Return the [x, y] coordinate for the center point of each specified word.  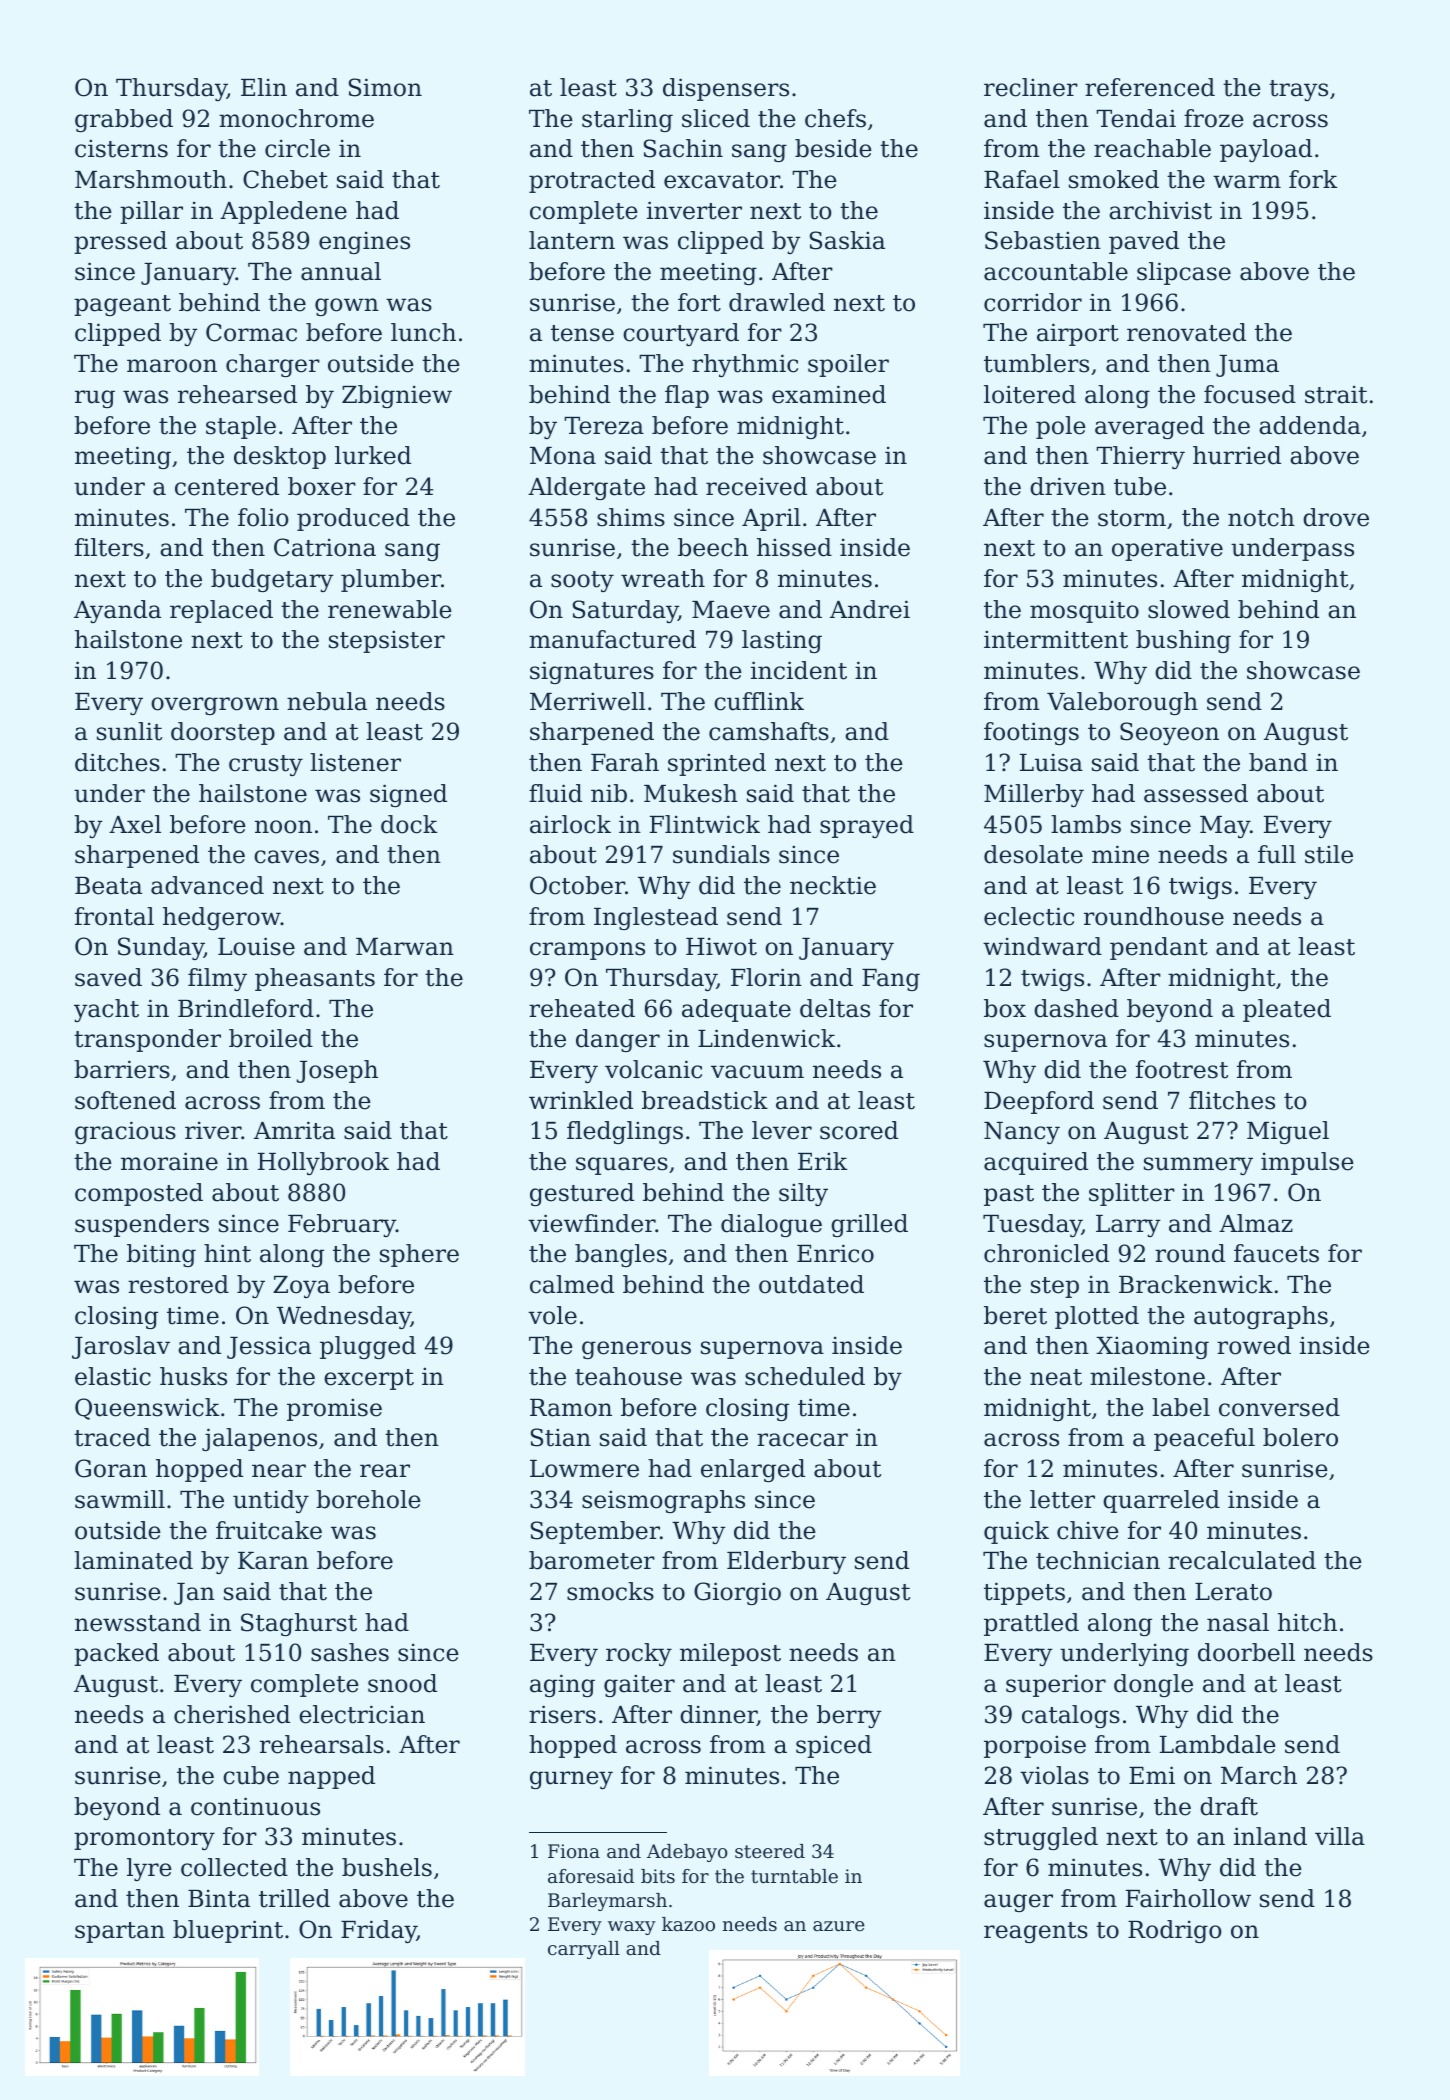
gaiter [639, 1685]
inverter [694, 210]
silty [803, 1194]
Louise [256, 946]
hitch [1307, 1622]
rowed [1254, 1345]
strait [1336, 394]
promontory [144, 1839]
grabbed [124, 120]
